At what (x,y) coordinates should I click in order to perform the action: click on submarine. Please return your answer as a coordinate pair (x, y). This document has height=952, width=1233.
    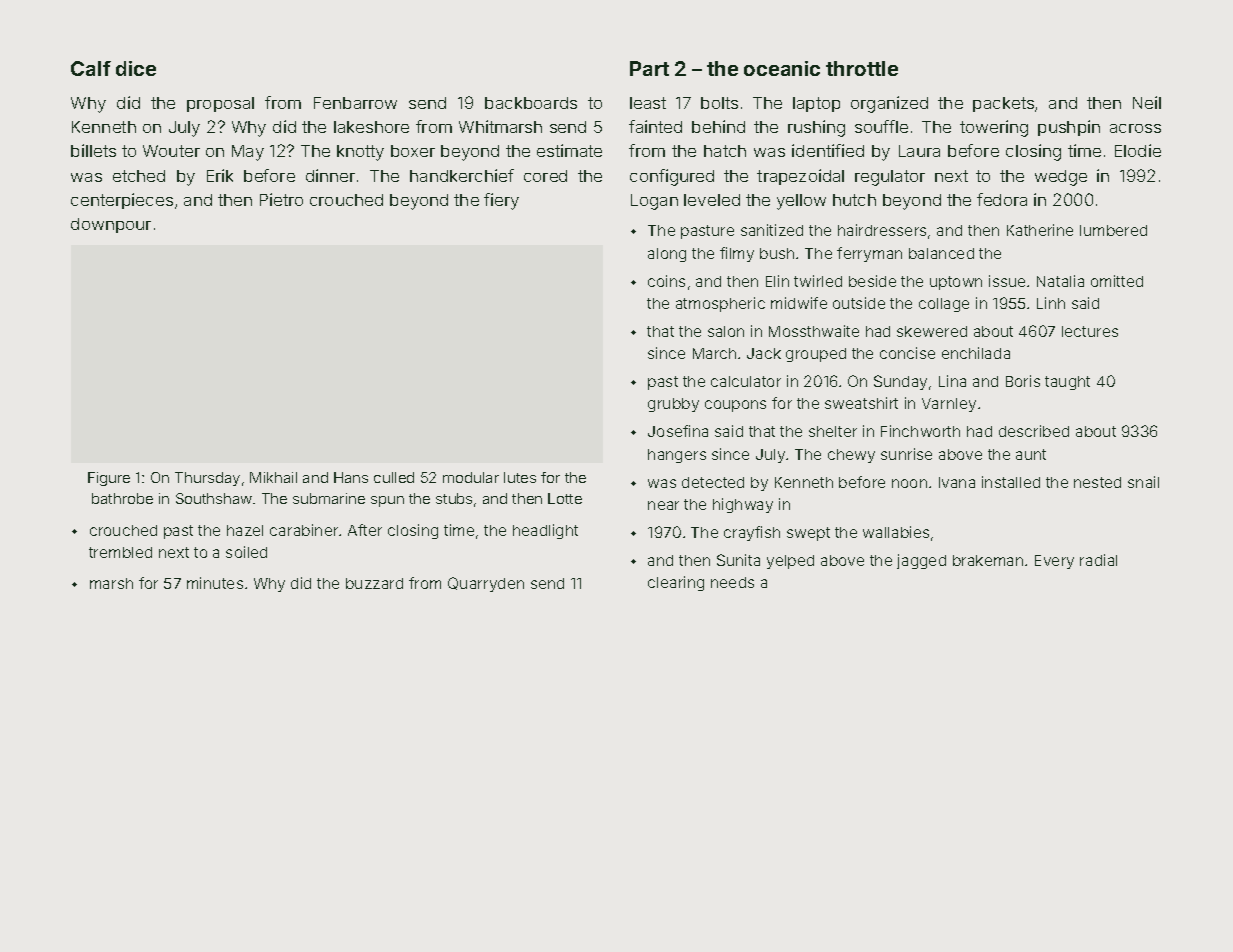
    Looking at the image, I should click on (329, 498).
